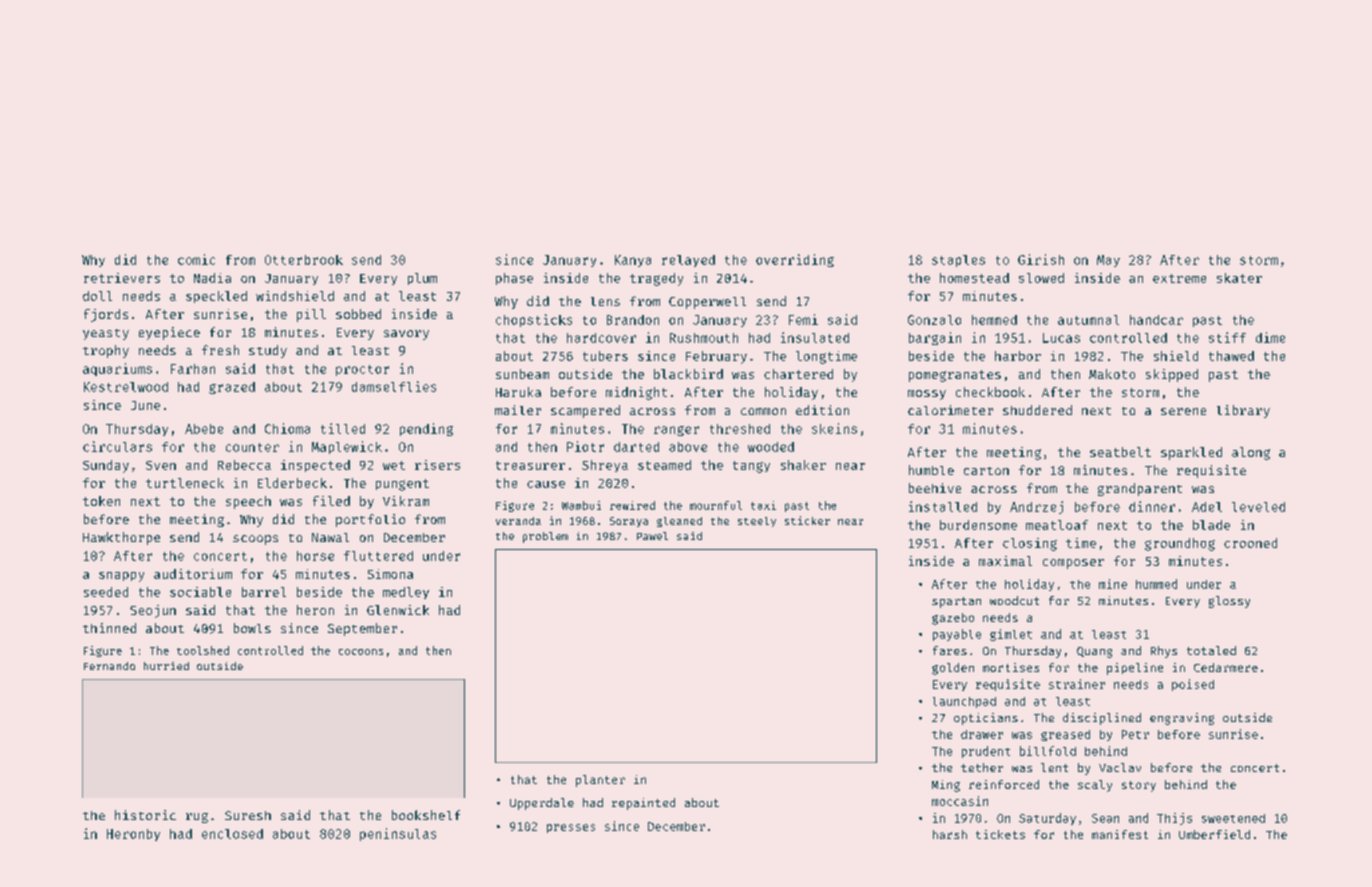 The image size is (1372, 887). What do you see at coordinates (398, 834) in the page?
I see `peninsulas` at bounding box center [398, 834].
